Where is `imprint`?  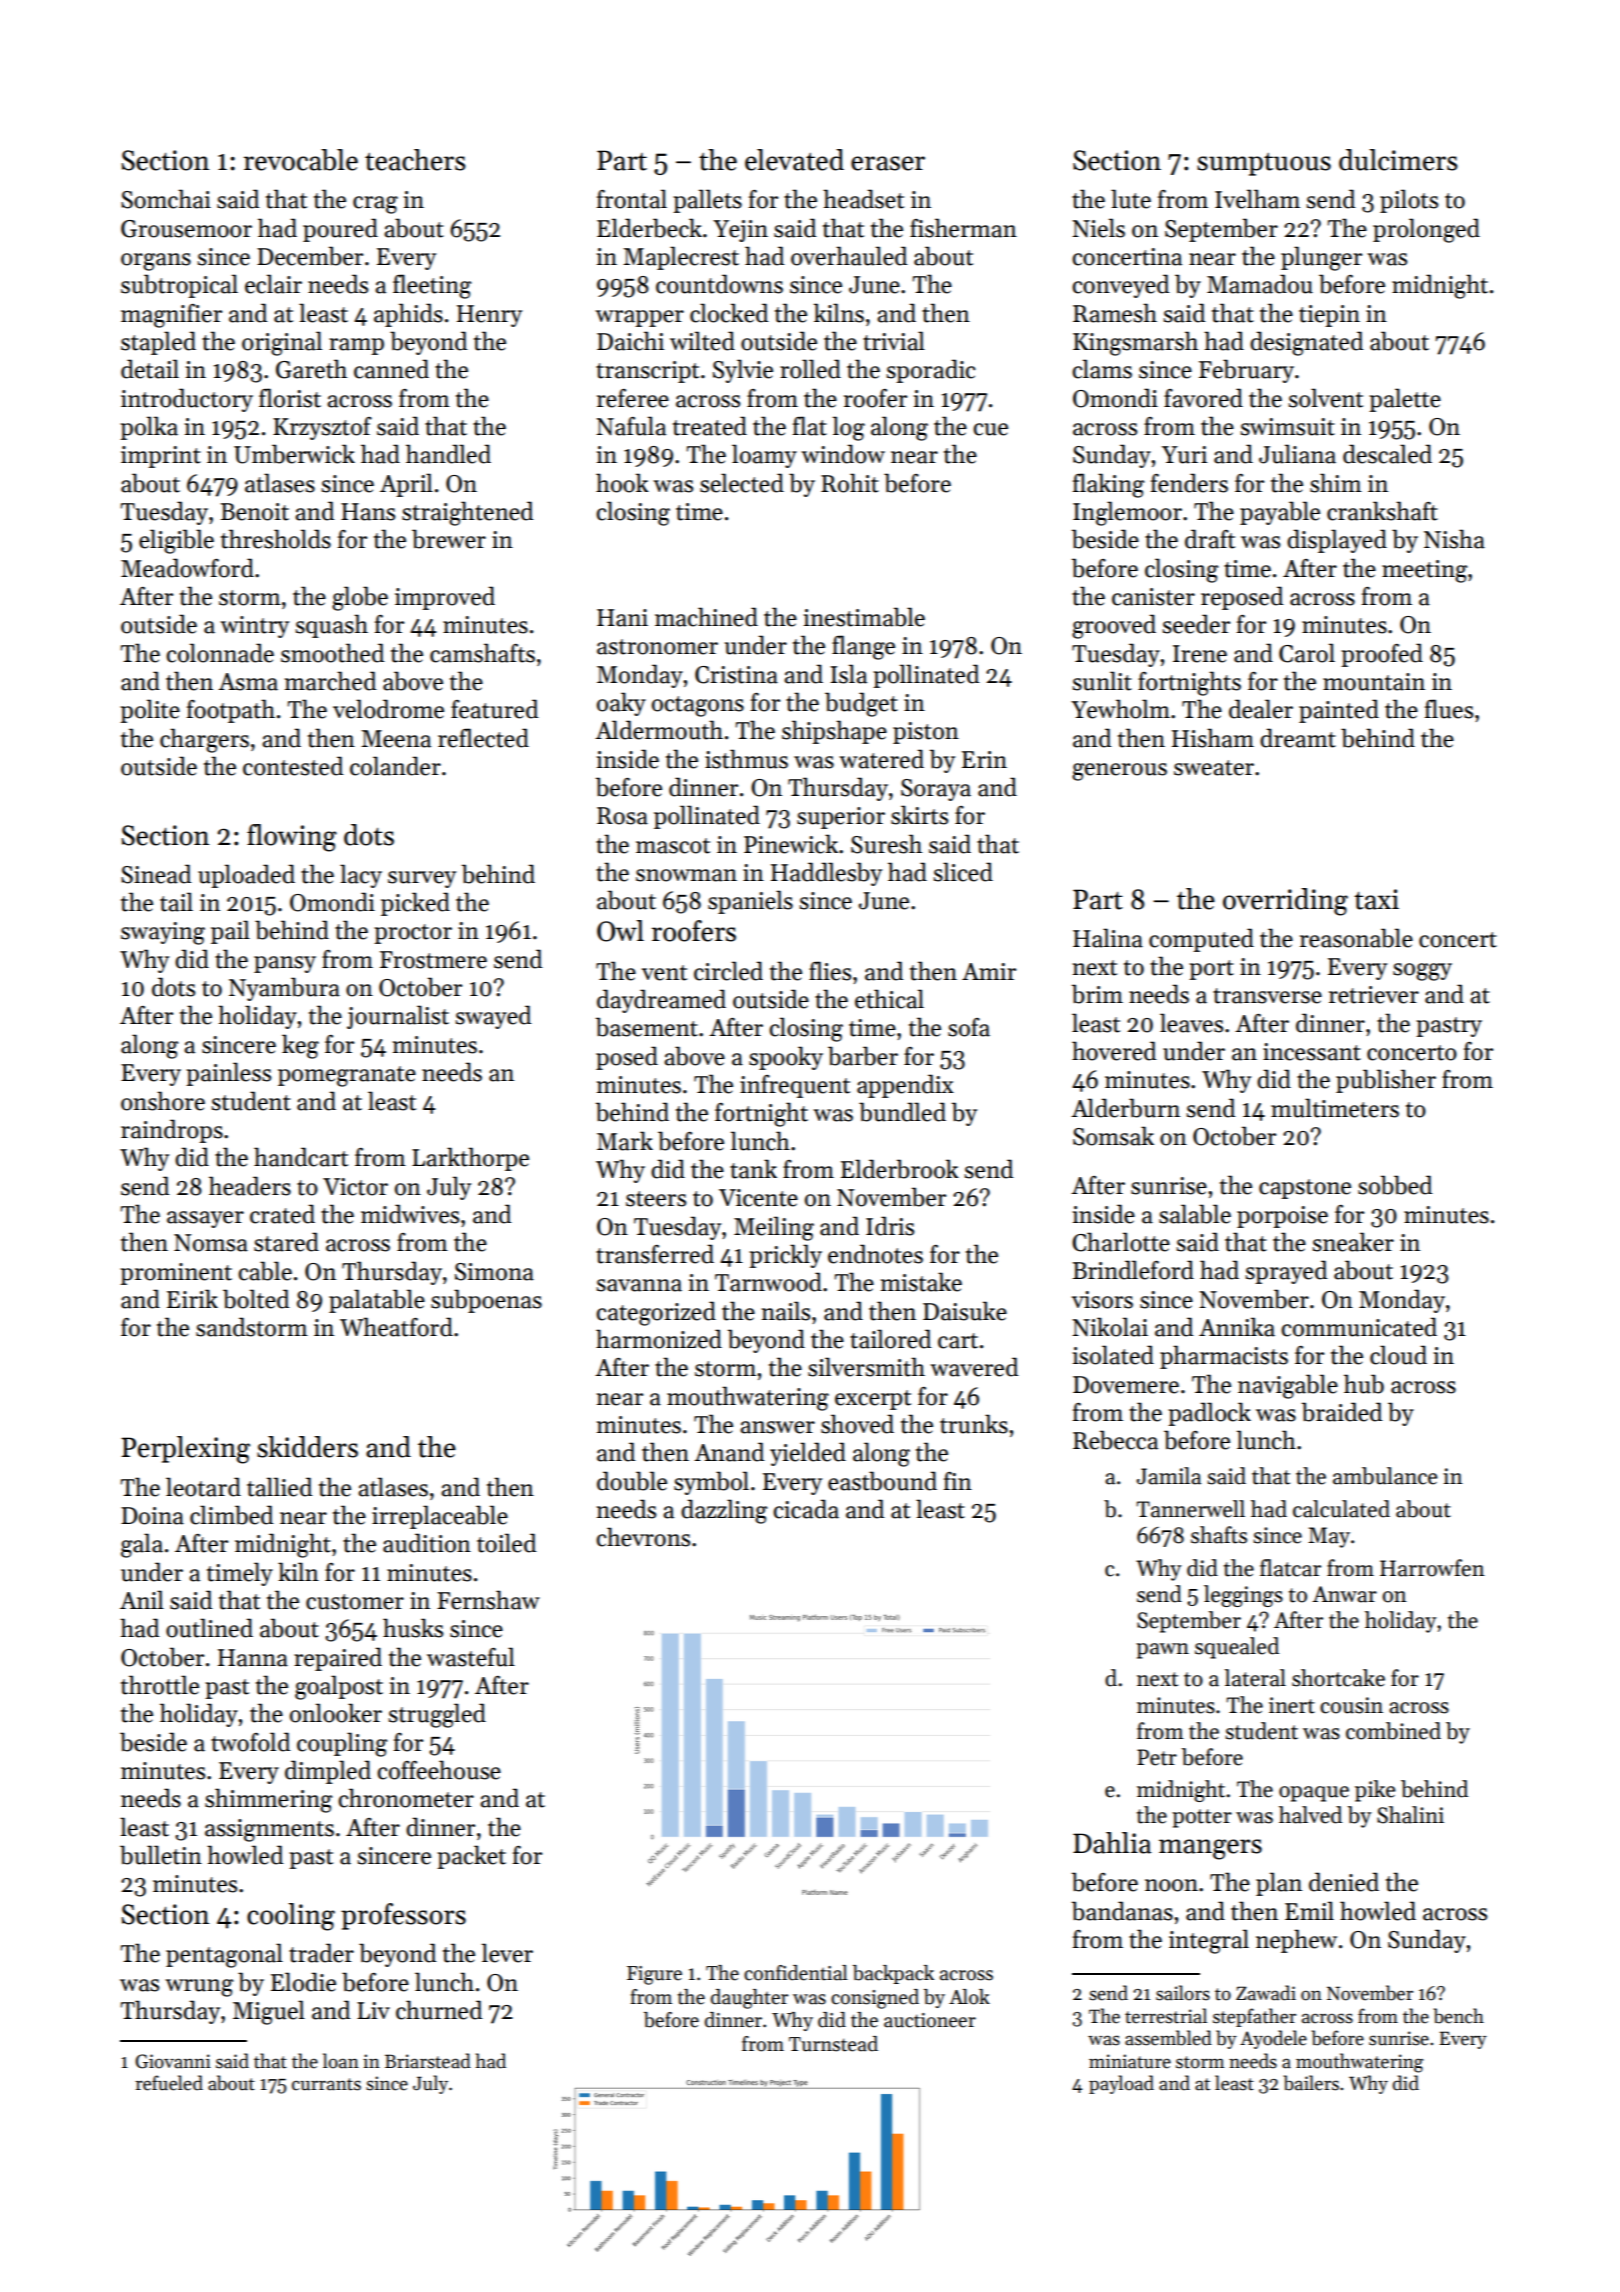 imprint is located at coordinates (161, 457).
